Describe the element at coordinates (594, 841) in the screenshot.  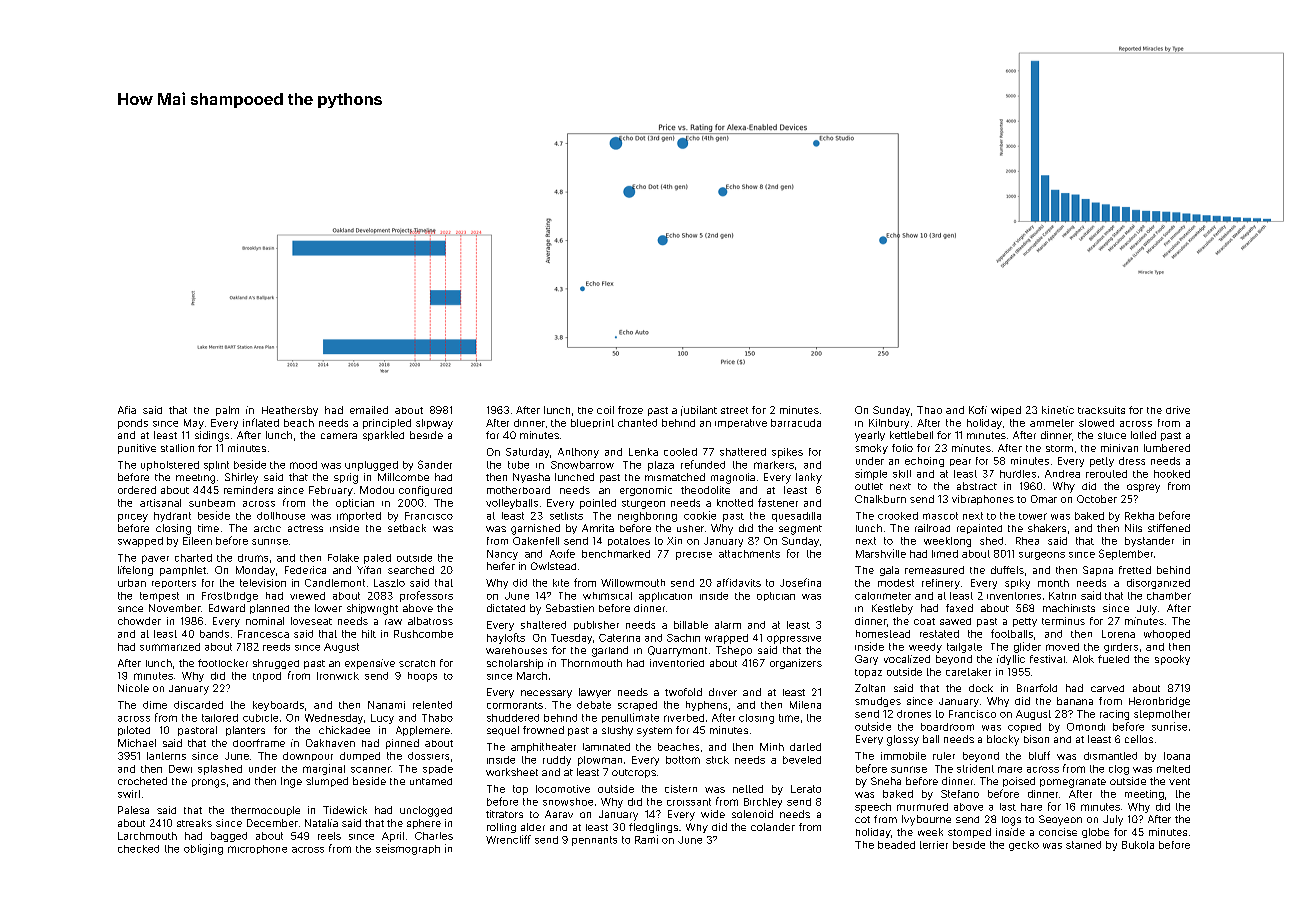
I see `pennants` at that location.
